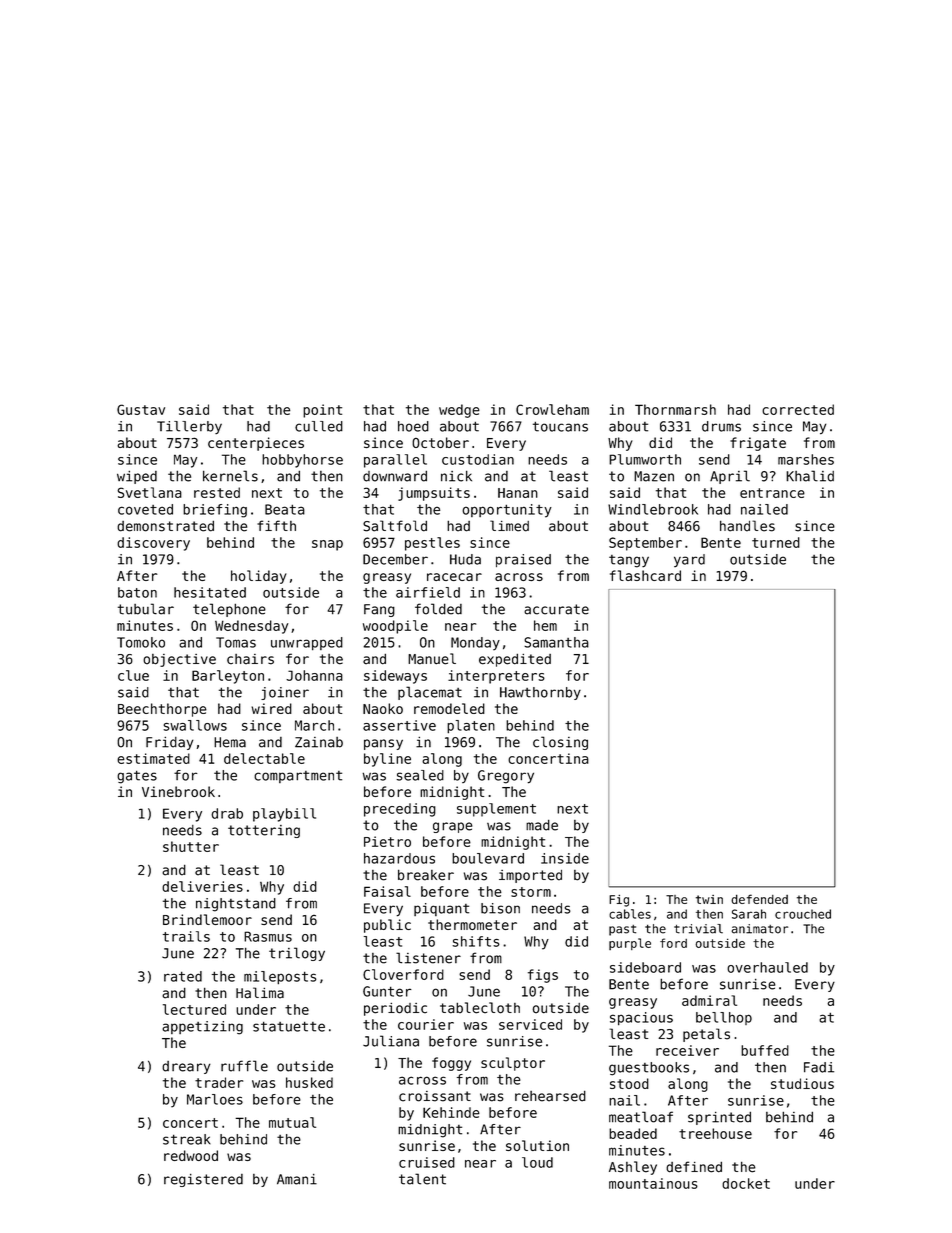 This screenshot has width=952, height=1233. What do you see at coordinates (428, 958) in the screenshot?
I see `listener` at bounding box center [428, 958].
